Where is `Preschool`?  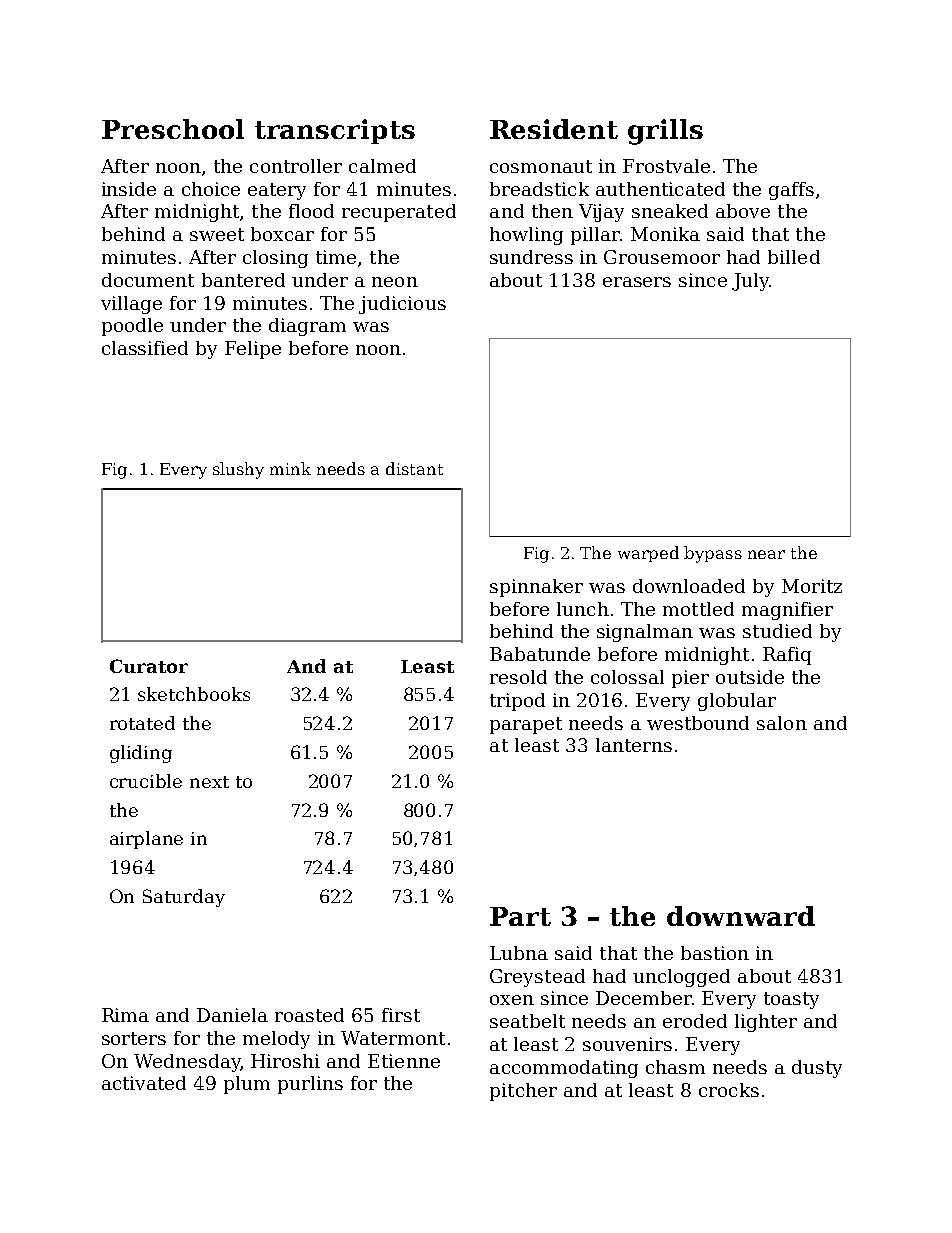
Preschool is located at coordinates (173, 129).
